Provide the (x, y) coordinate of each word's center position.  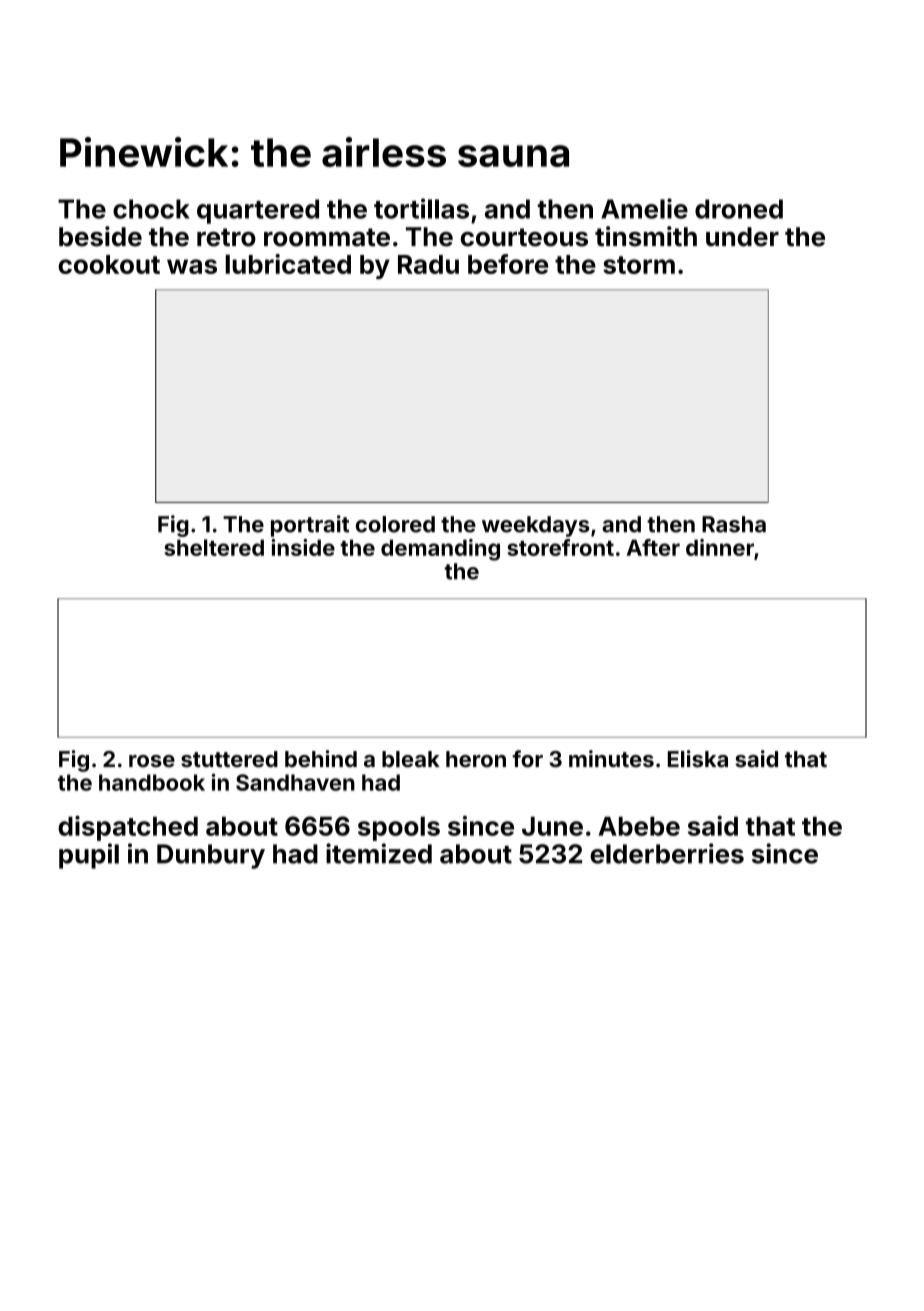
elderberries (667, 853)
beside (100, 236)
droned (739, 209)
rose (152, 761)
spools (399, 828)
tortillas (421, 208)
